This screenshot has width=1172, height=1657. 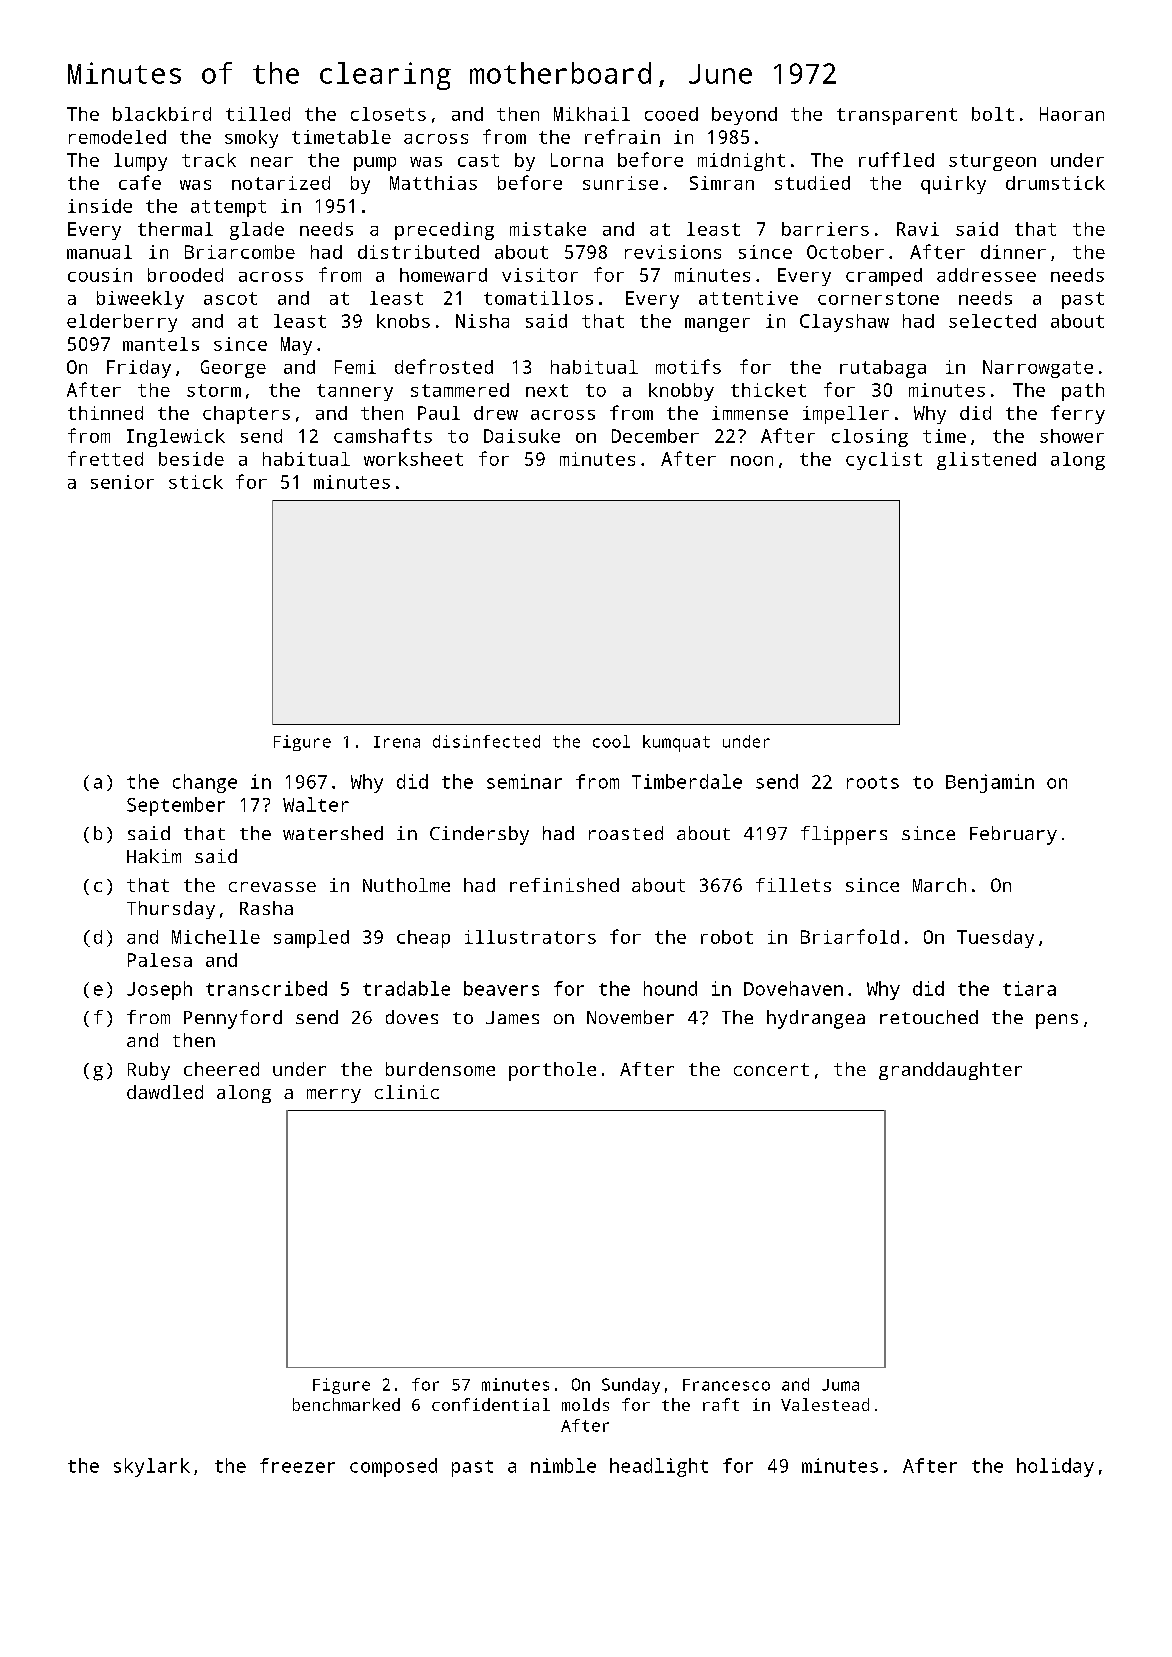 I want to click on disinfected, so click(x=486, y=741).
